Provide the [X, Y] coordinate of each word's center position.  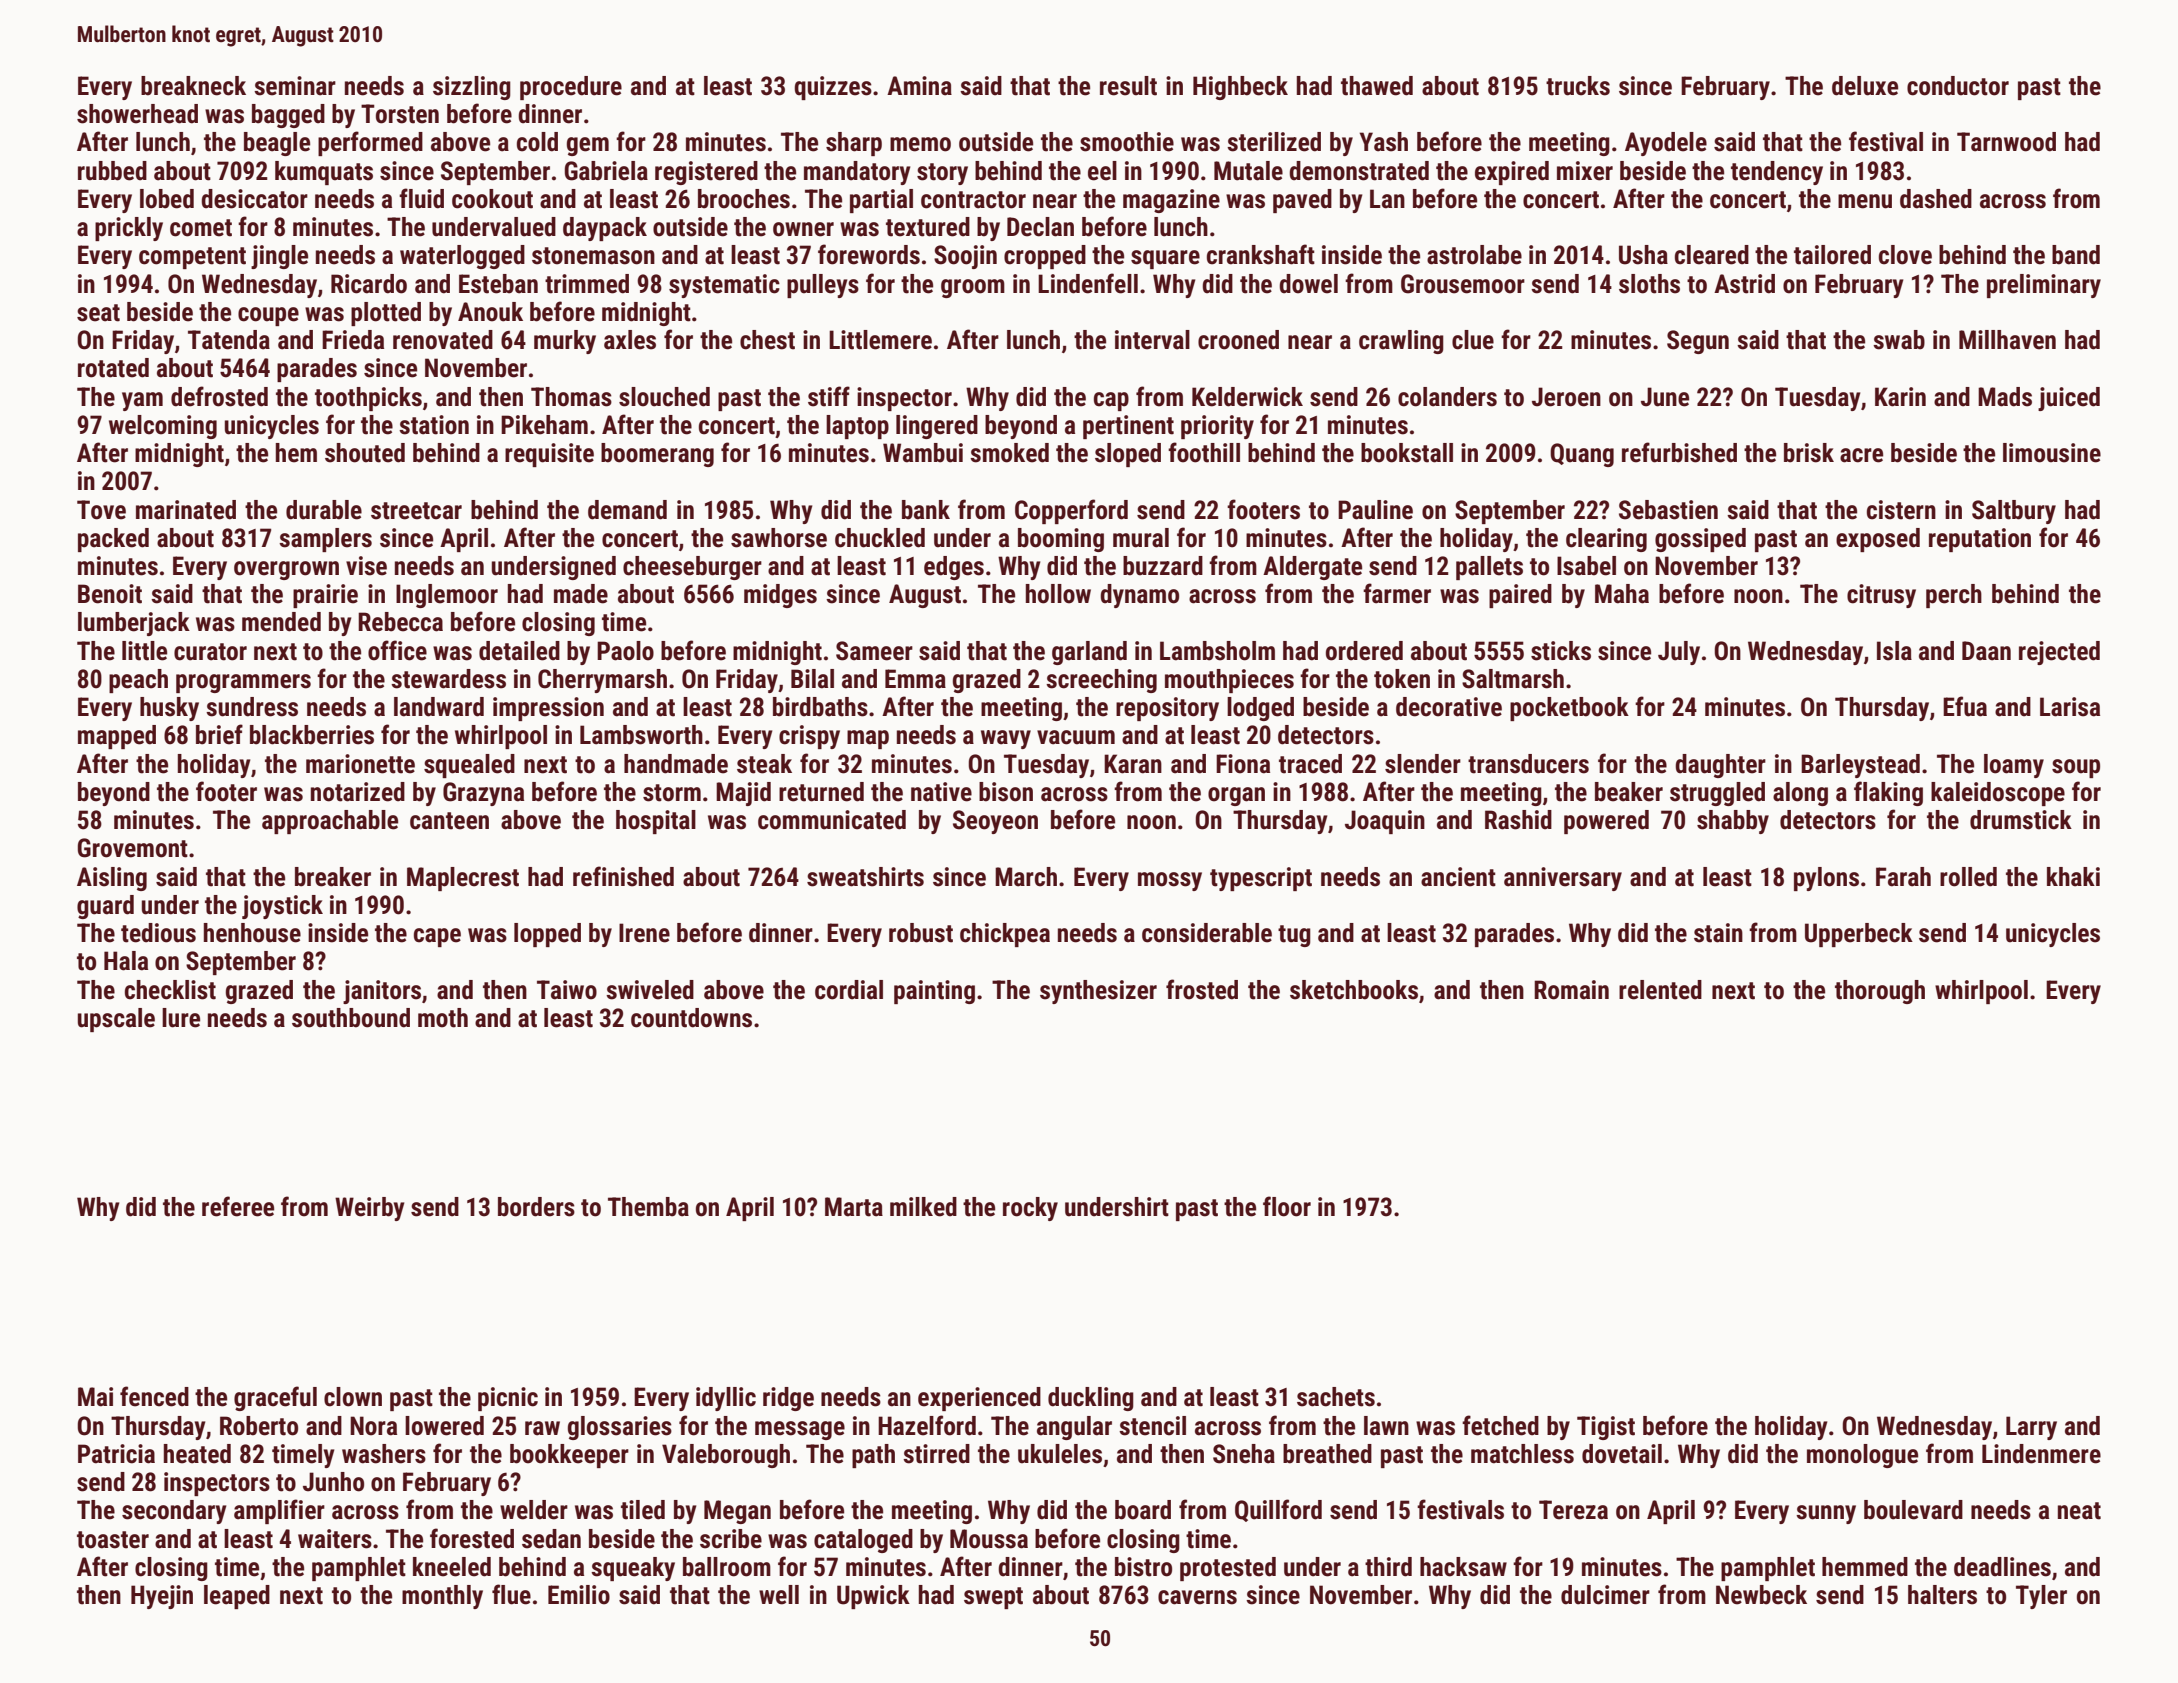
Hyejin [162, 1597]
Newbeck [1761, 1595]
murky [565, 342]
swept [993, 1598]
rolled [1968, 877]
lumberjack [134, 624]
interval [1152, 340]
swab [1899, 340]
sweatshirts [865, 877]
